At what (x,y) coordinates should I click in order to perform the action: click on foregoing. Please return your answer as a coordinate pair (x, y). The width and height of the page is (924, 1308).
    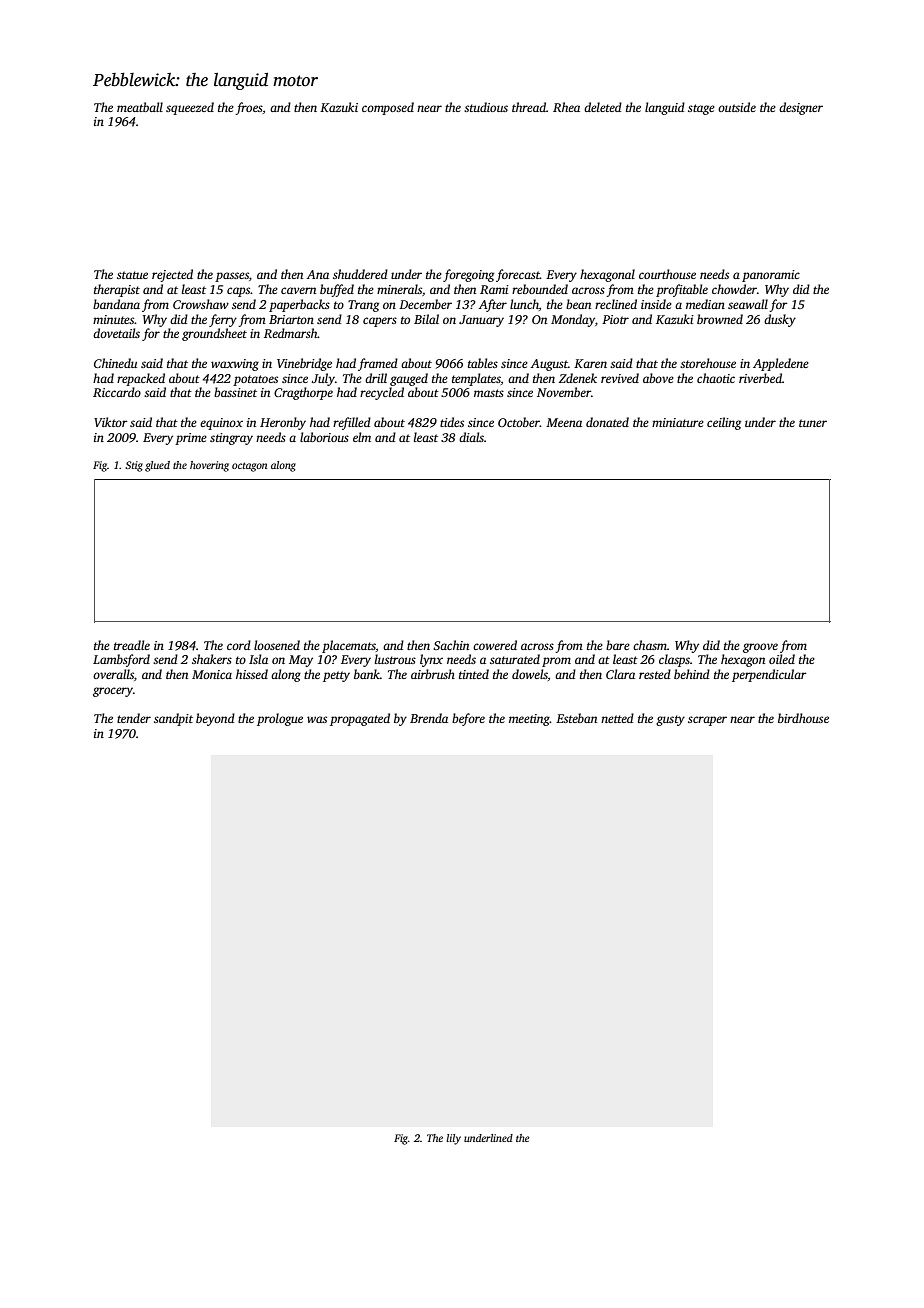
    Looking at the image, I should click on (468, 275).
